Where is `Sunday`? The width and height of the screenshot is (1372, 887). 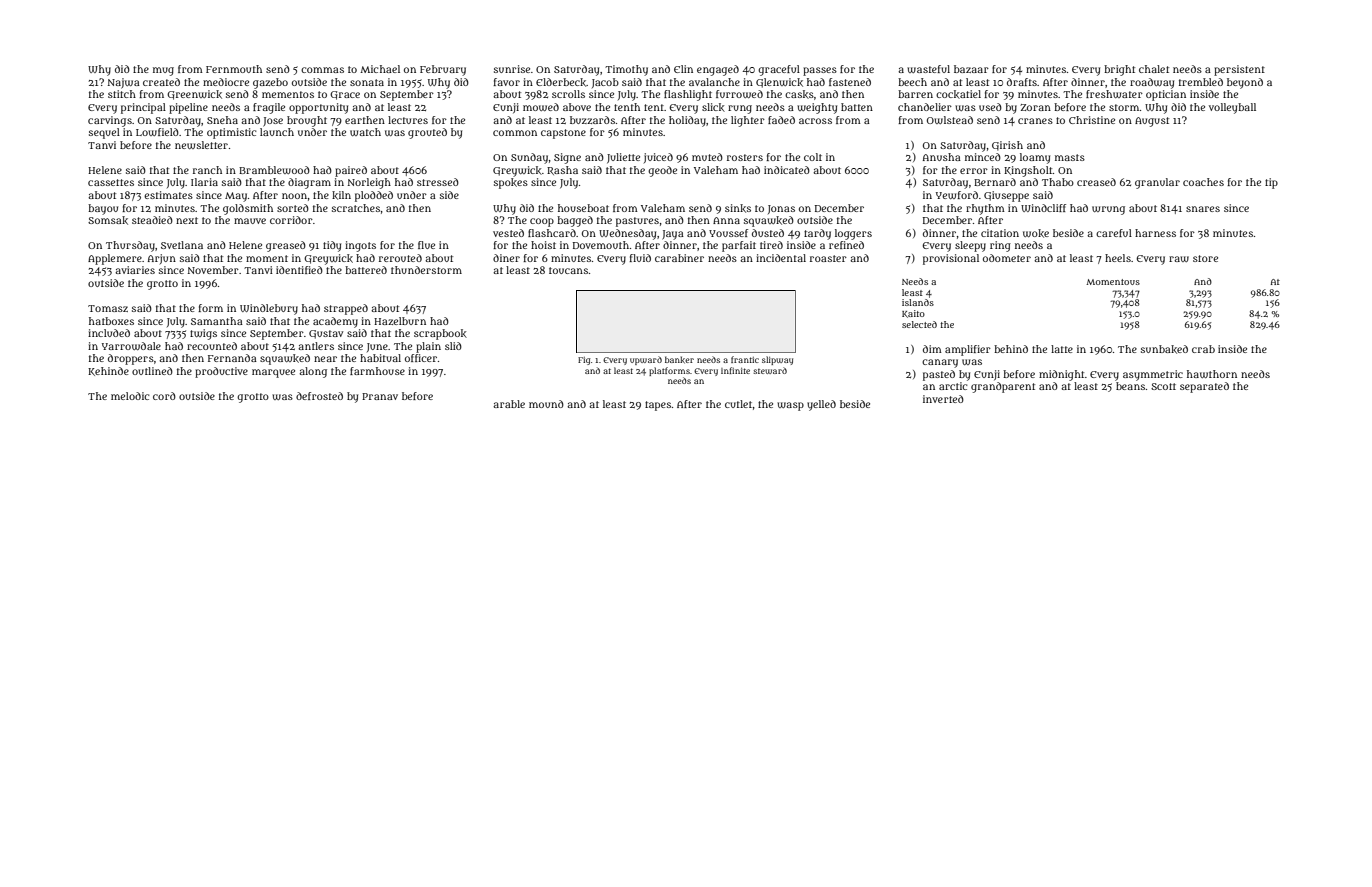
Sunday is located at coordinates (529, 158).
